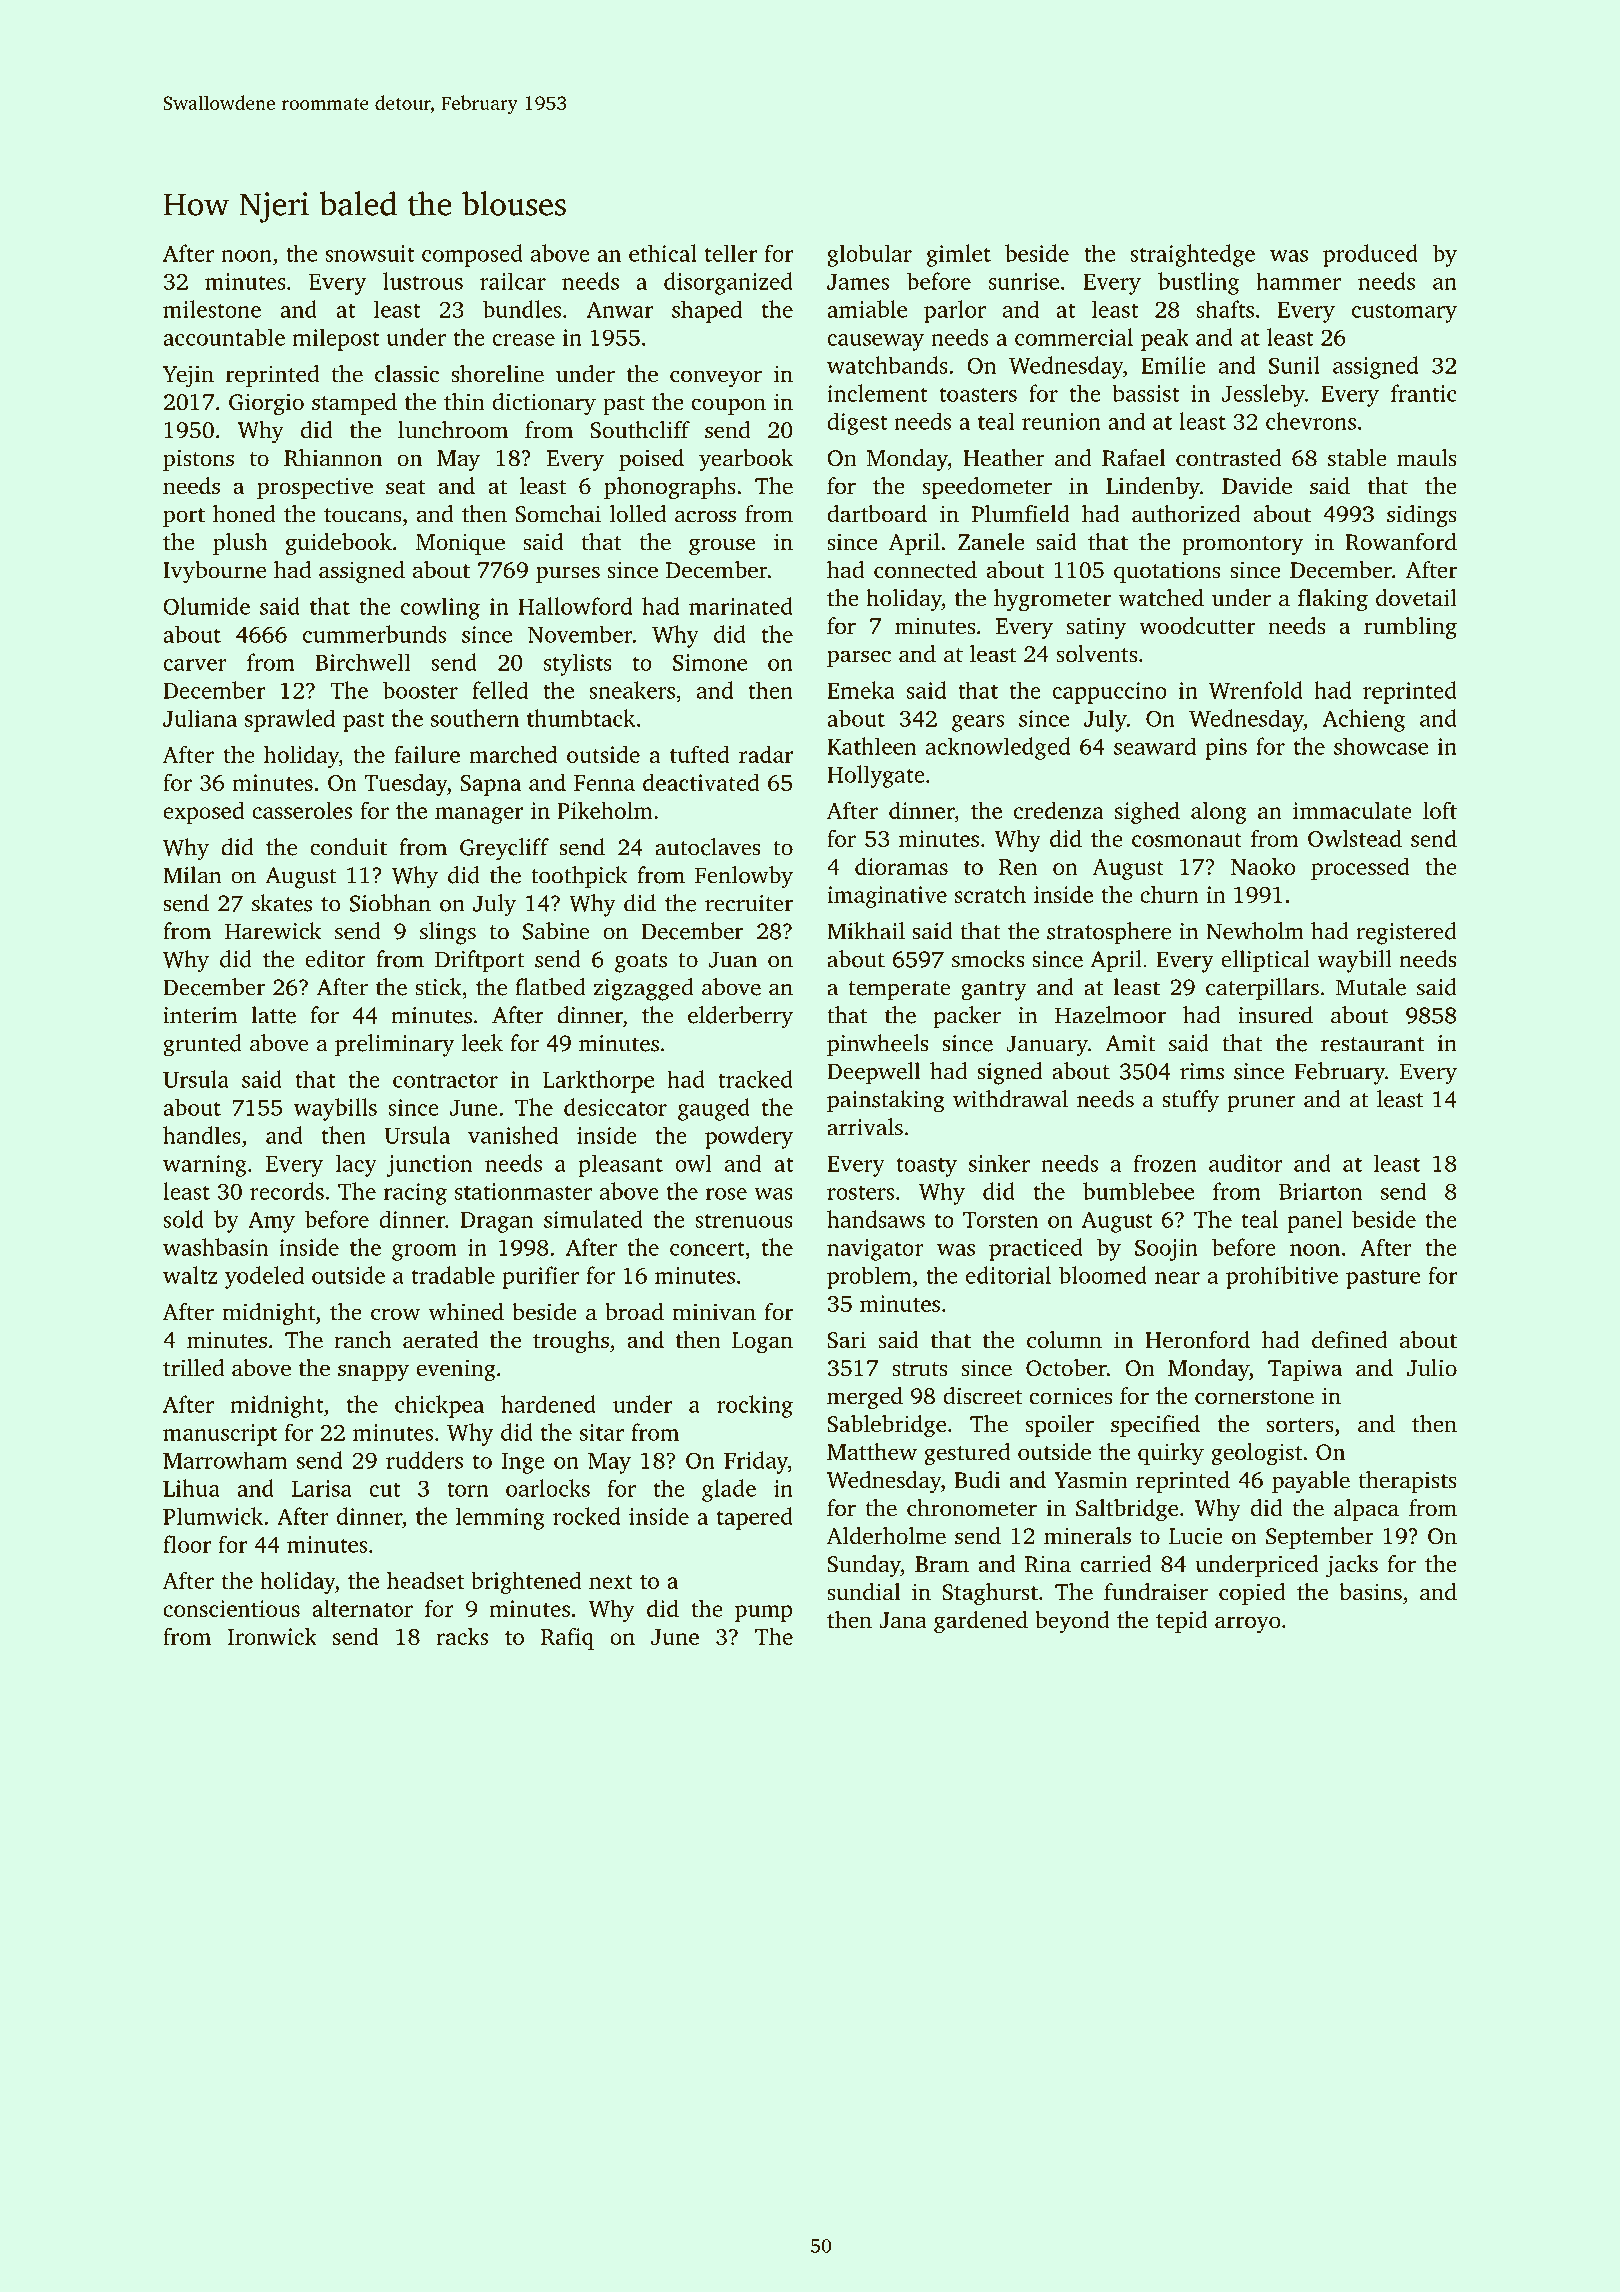 Image resolution: width=1620 pixels, height=2292 pixels. What do you see at coordinates (1370, 255) in the screenshot?
I see `produced` at bounding box center [1370, 255].
